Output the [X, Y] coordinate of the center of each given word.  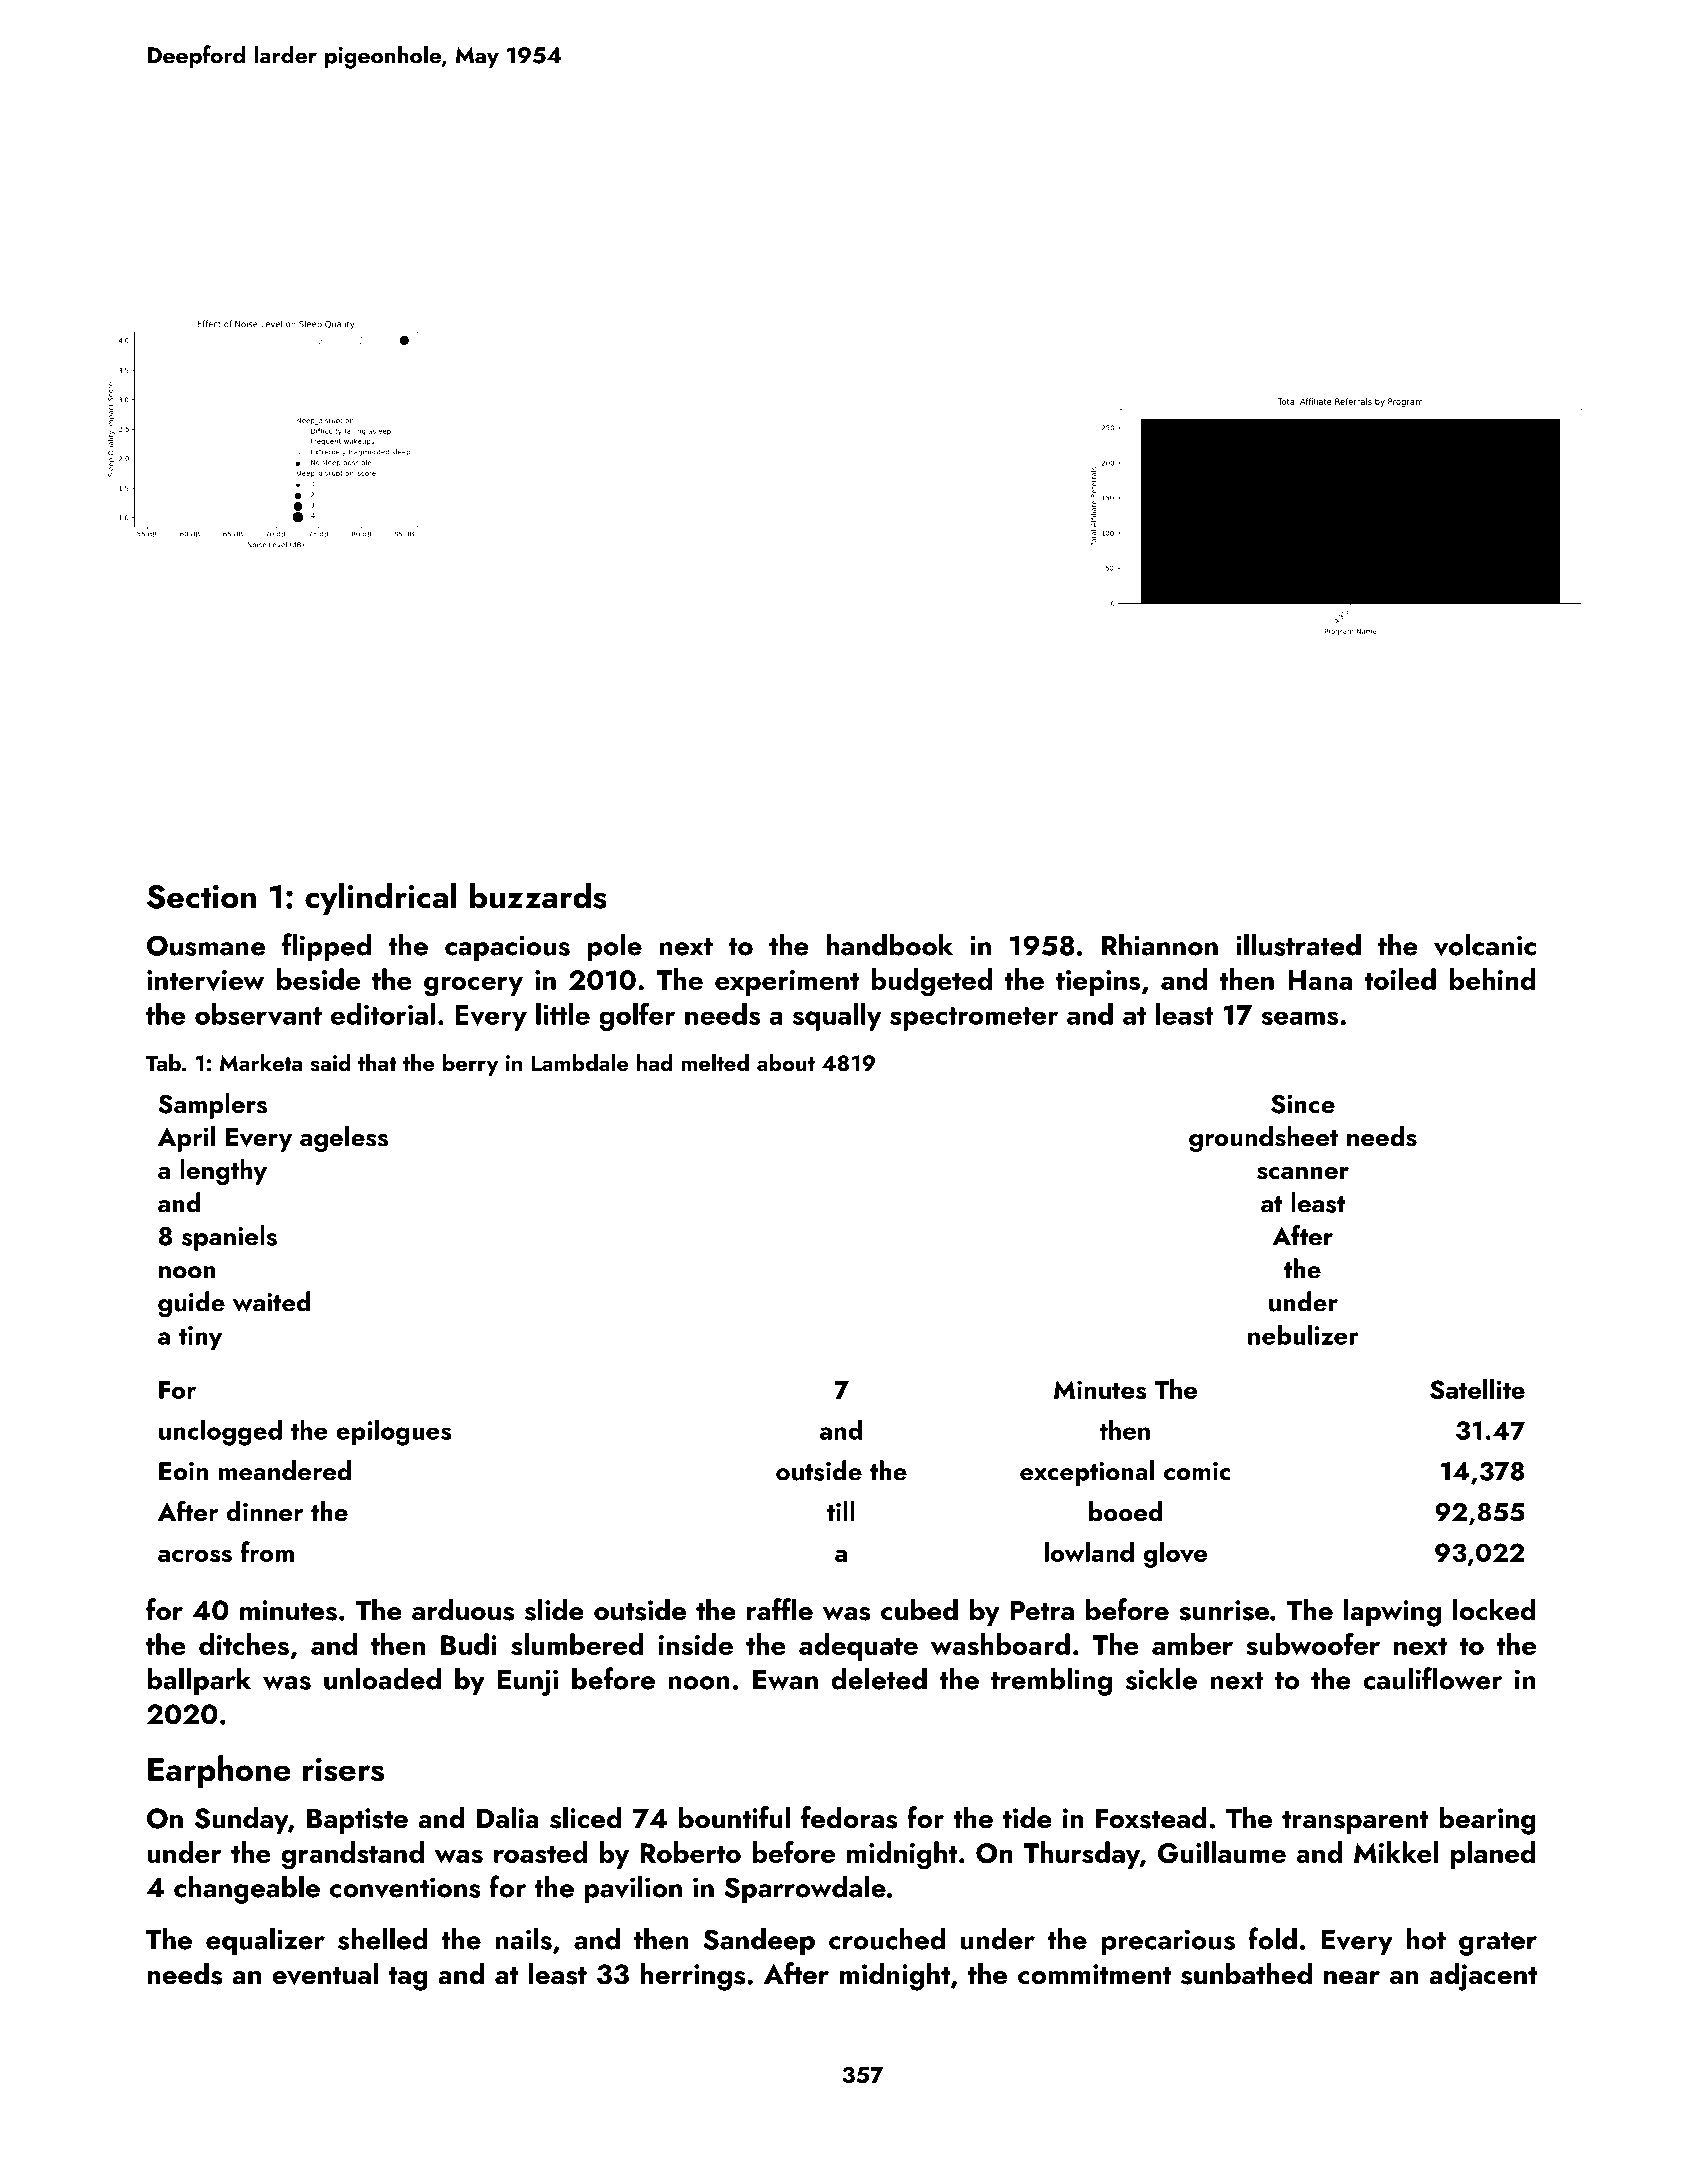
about [786, 1062]
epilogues [394, 1432]
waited [272, 1301]
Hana [1320, 980]
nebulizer [1303, 1334]
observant [258, 1014]
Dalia [508, 1817]
